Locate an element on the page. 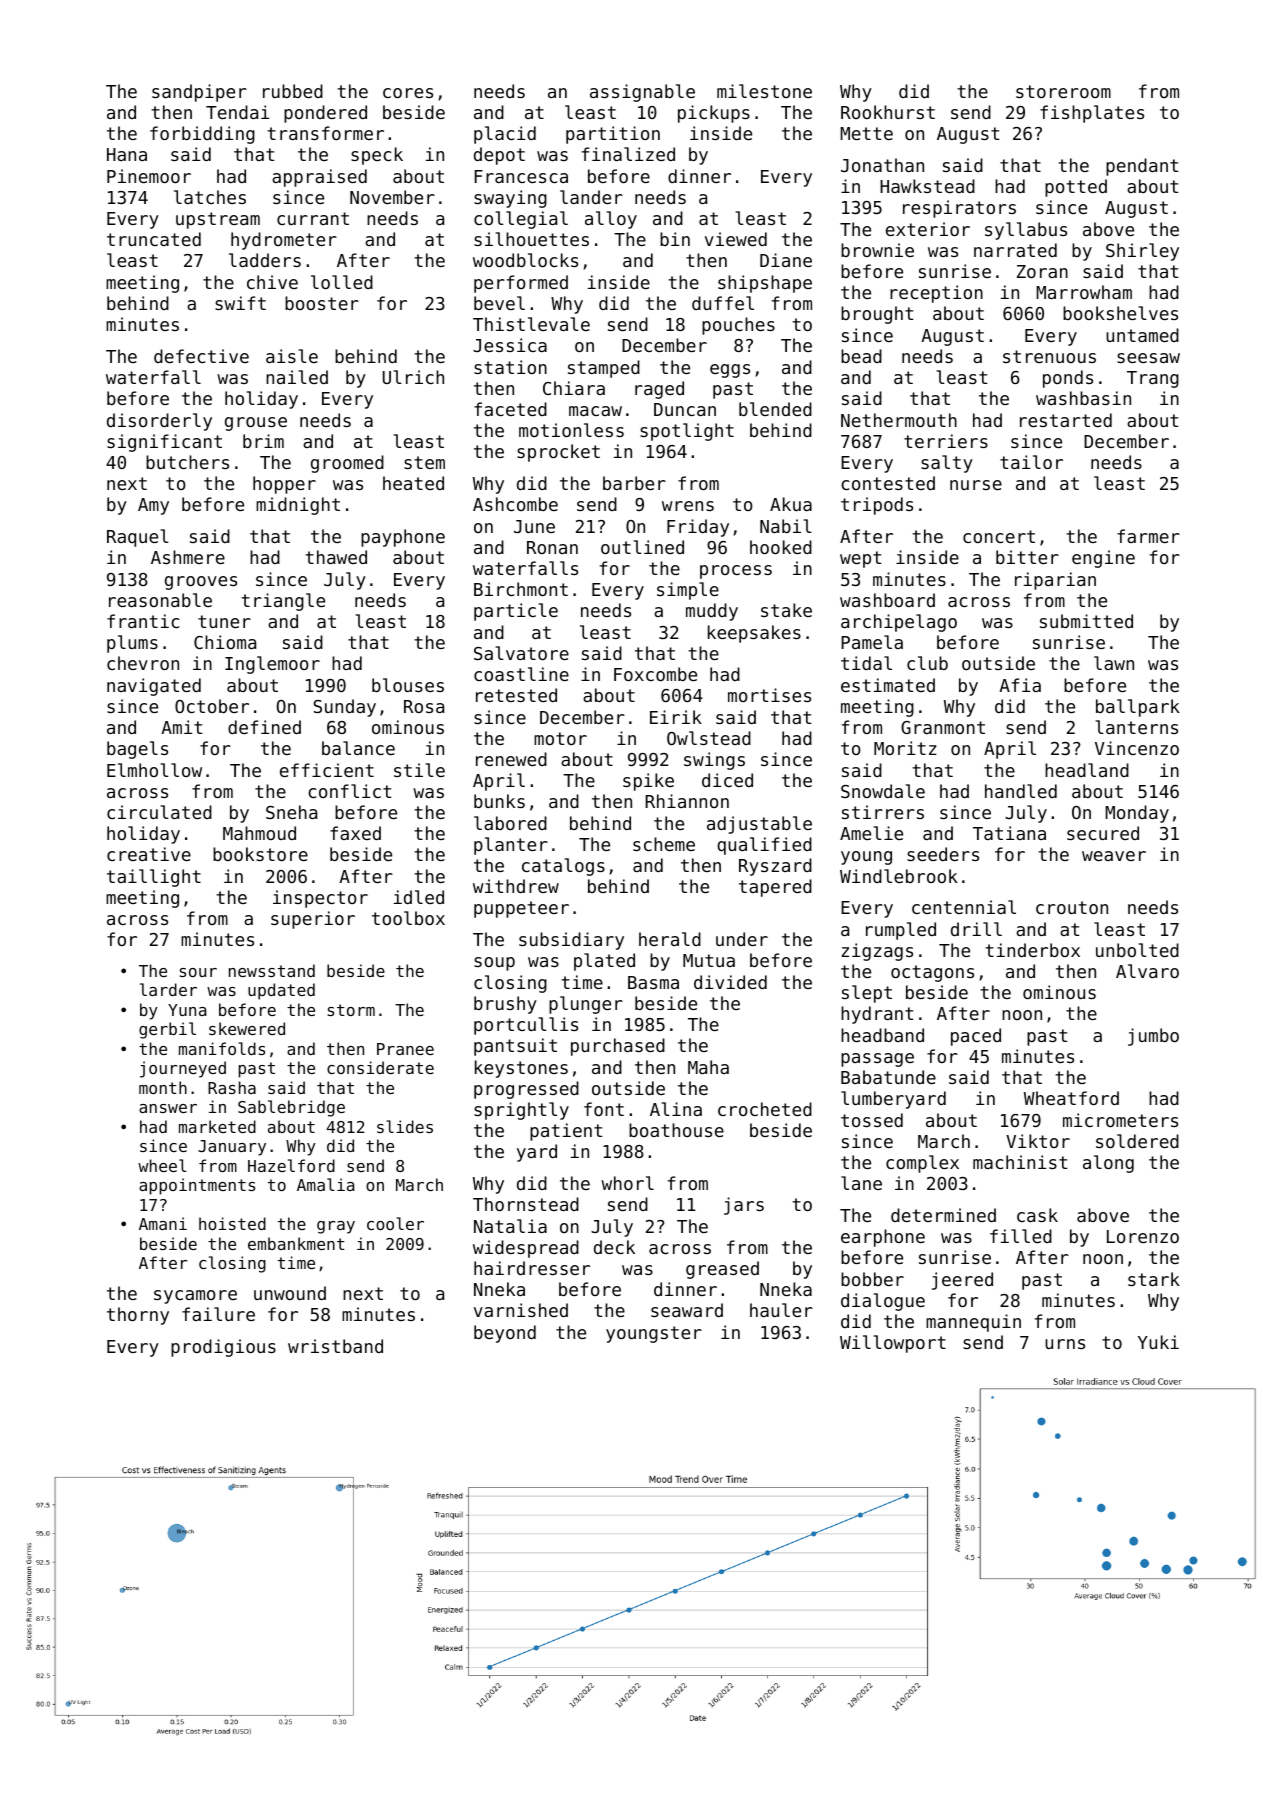 The image size is (1286, 1819). widespread is located at coordinates (526, 1249).
